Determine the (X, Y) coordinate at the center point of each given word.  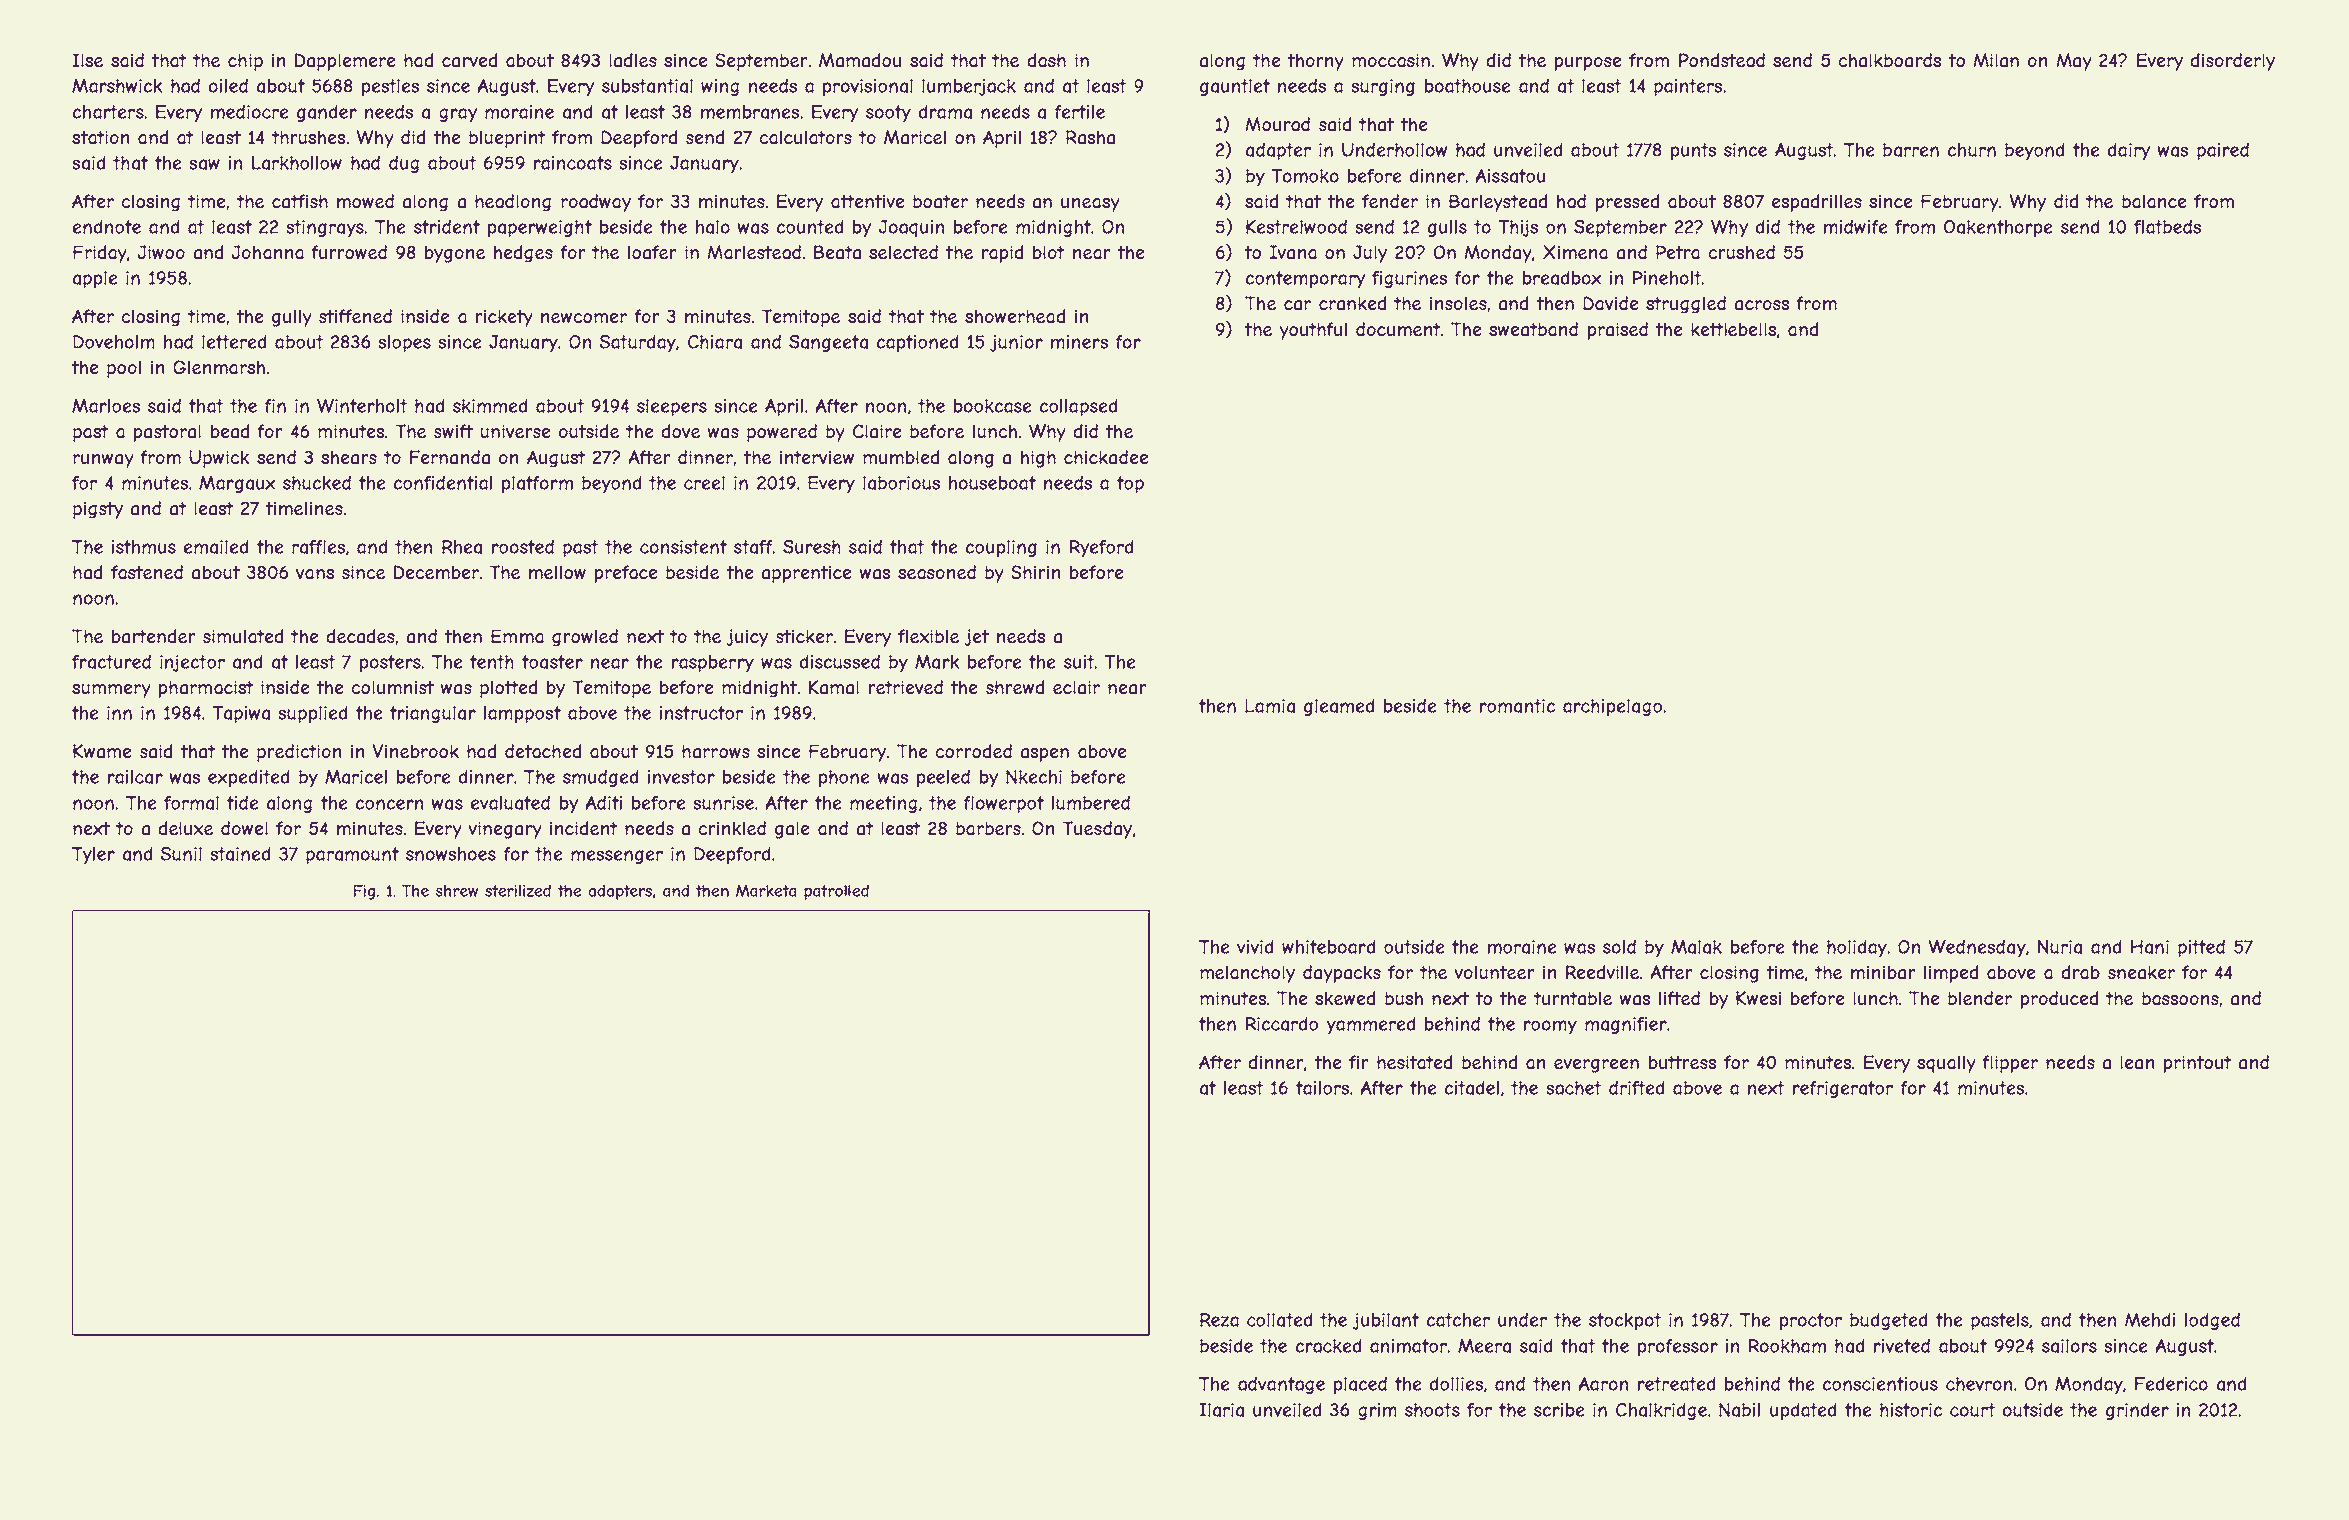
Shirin (1035, 572)
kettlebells (1733, 329)
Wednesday (1977, 948)
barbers (988, 828)
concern (389, 804)
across (1762, 305)
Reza (1219, 1320)
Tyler (93, 855)
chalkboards (1890, 60)
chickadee (1106, 457)
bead (230, 431)
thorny (1315, 62)
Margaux (237, 484)
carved (470, 60)
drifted (1637, 1088)
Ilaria (1221, 1410)
